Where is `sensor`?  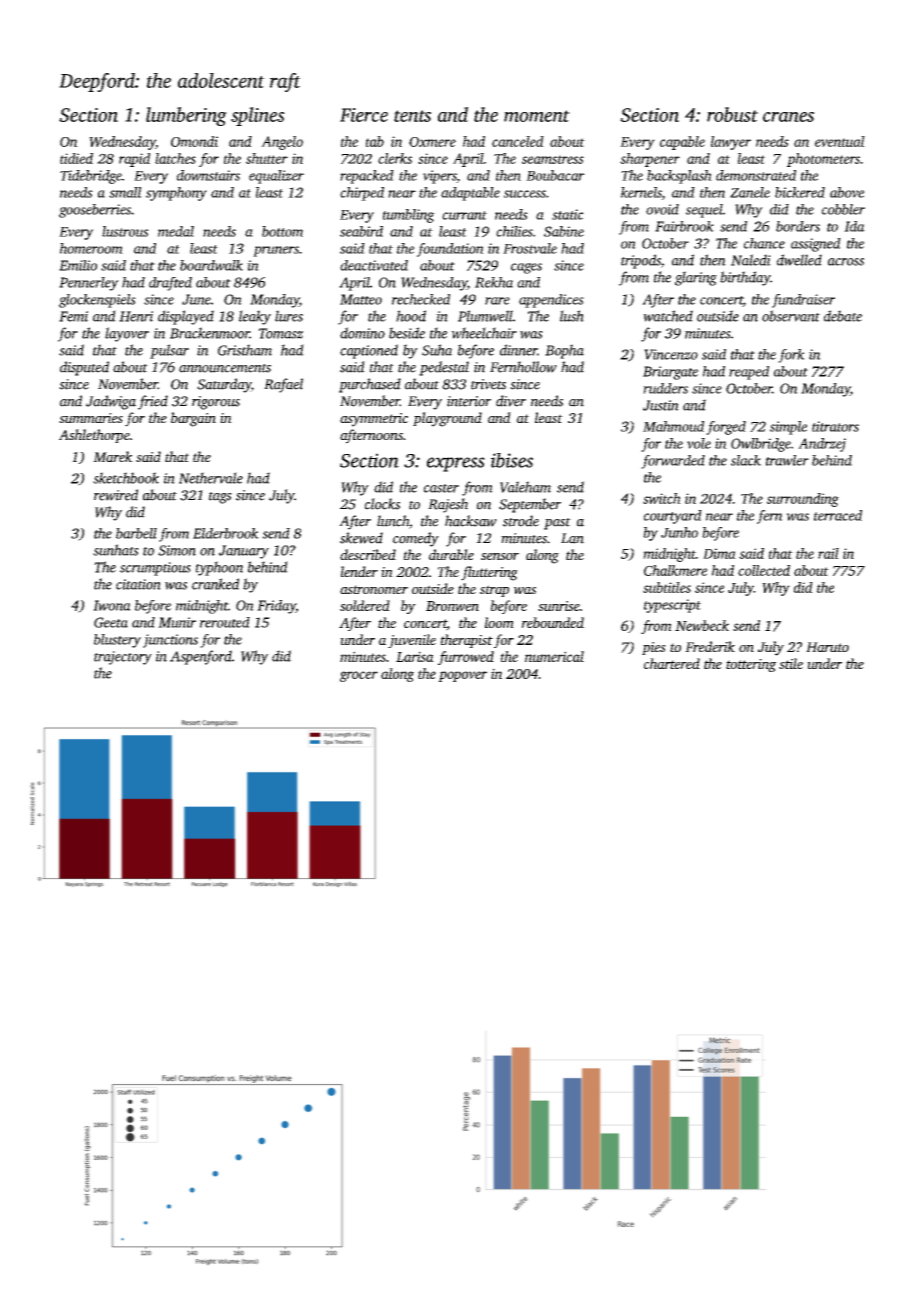 sensor is located at coordinates (500, 556).
